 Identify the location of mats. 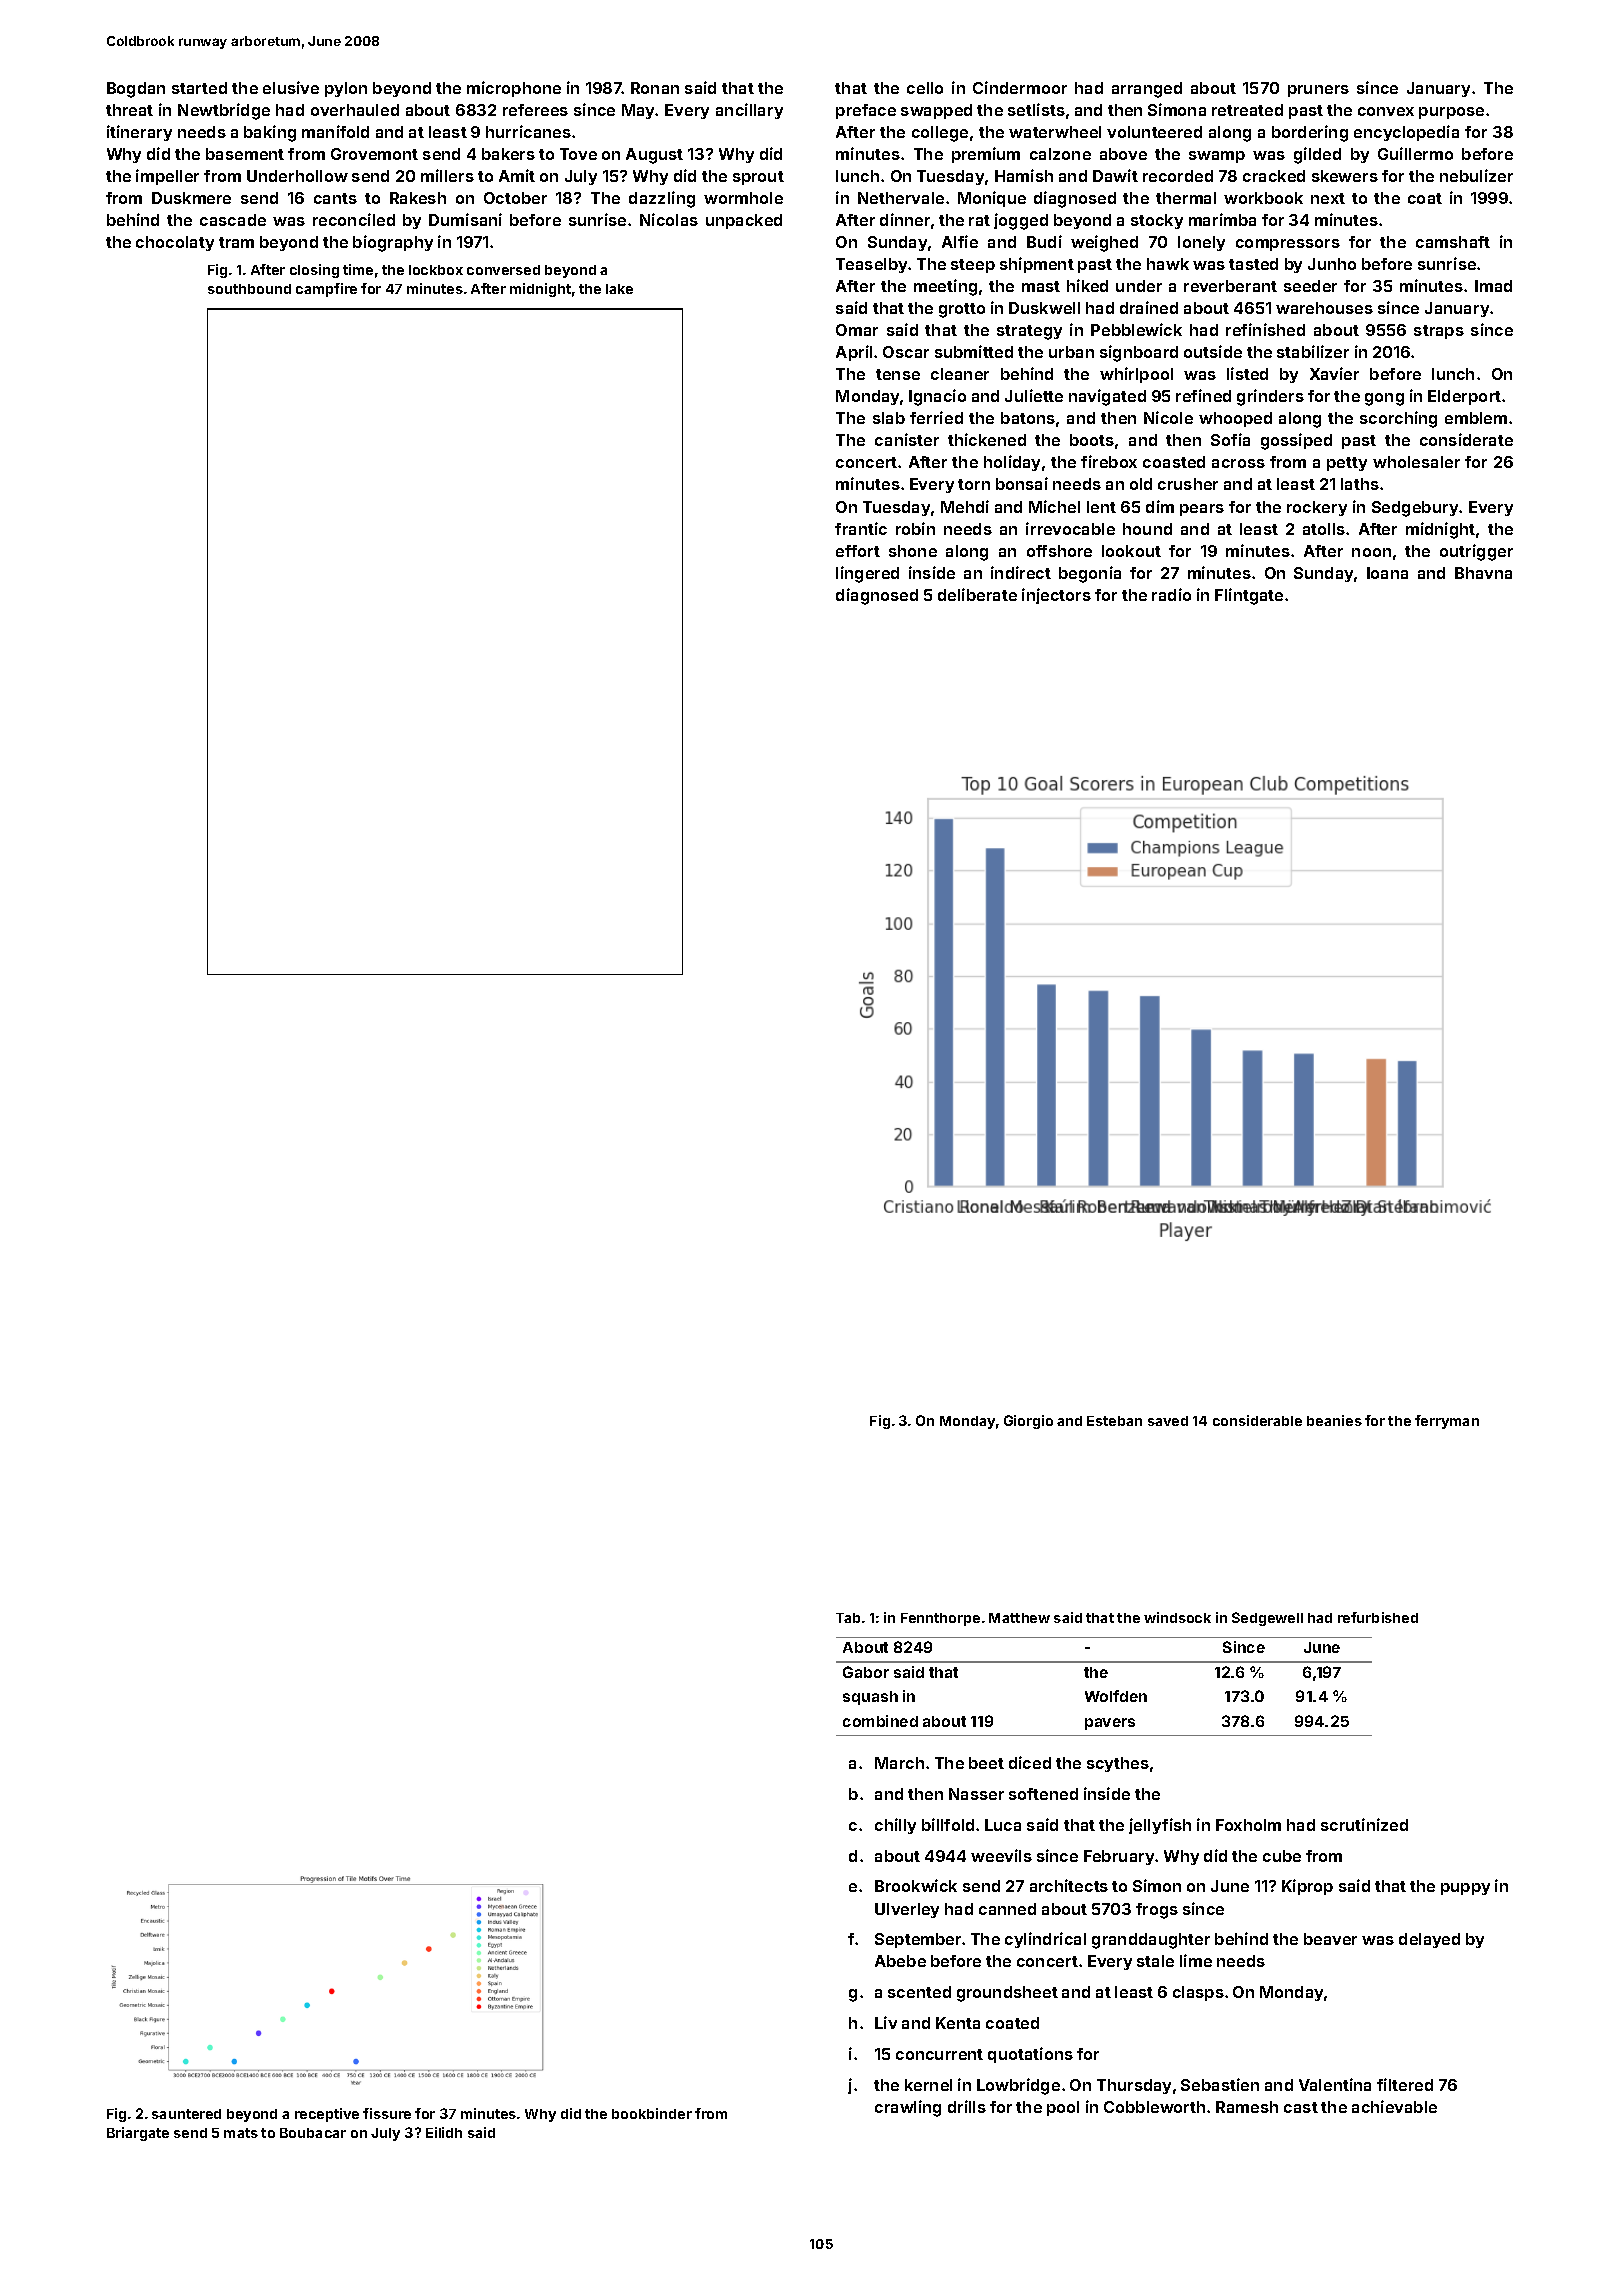
(241, 2133).
